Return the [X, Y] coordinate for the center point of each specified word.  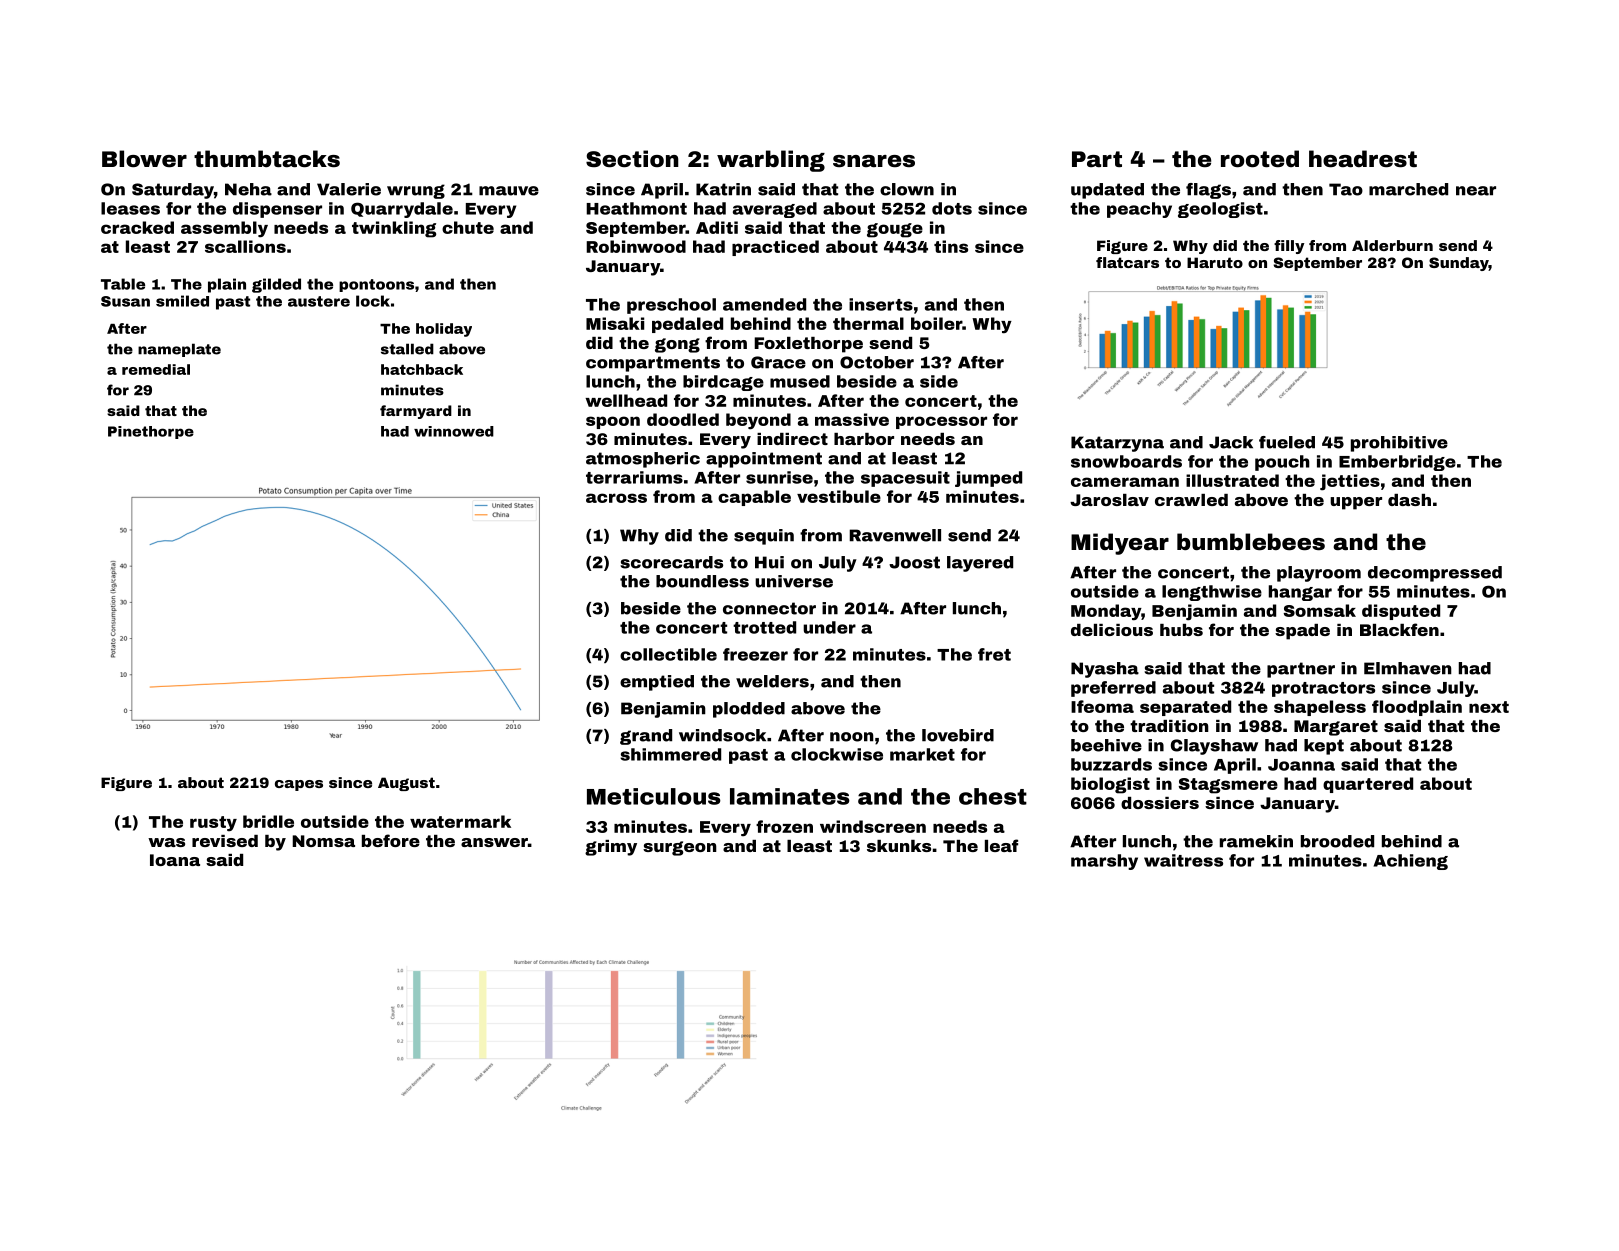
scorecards [671, 562]
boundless [702, 581]
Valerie [349, 189]
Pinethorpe [151, 432]
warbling [771, 161]
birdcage [723, 383]
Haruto [1215, 262]
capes [299, 785]
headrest [1363, 159]
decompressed [1435, 574]
